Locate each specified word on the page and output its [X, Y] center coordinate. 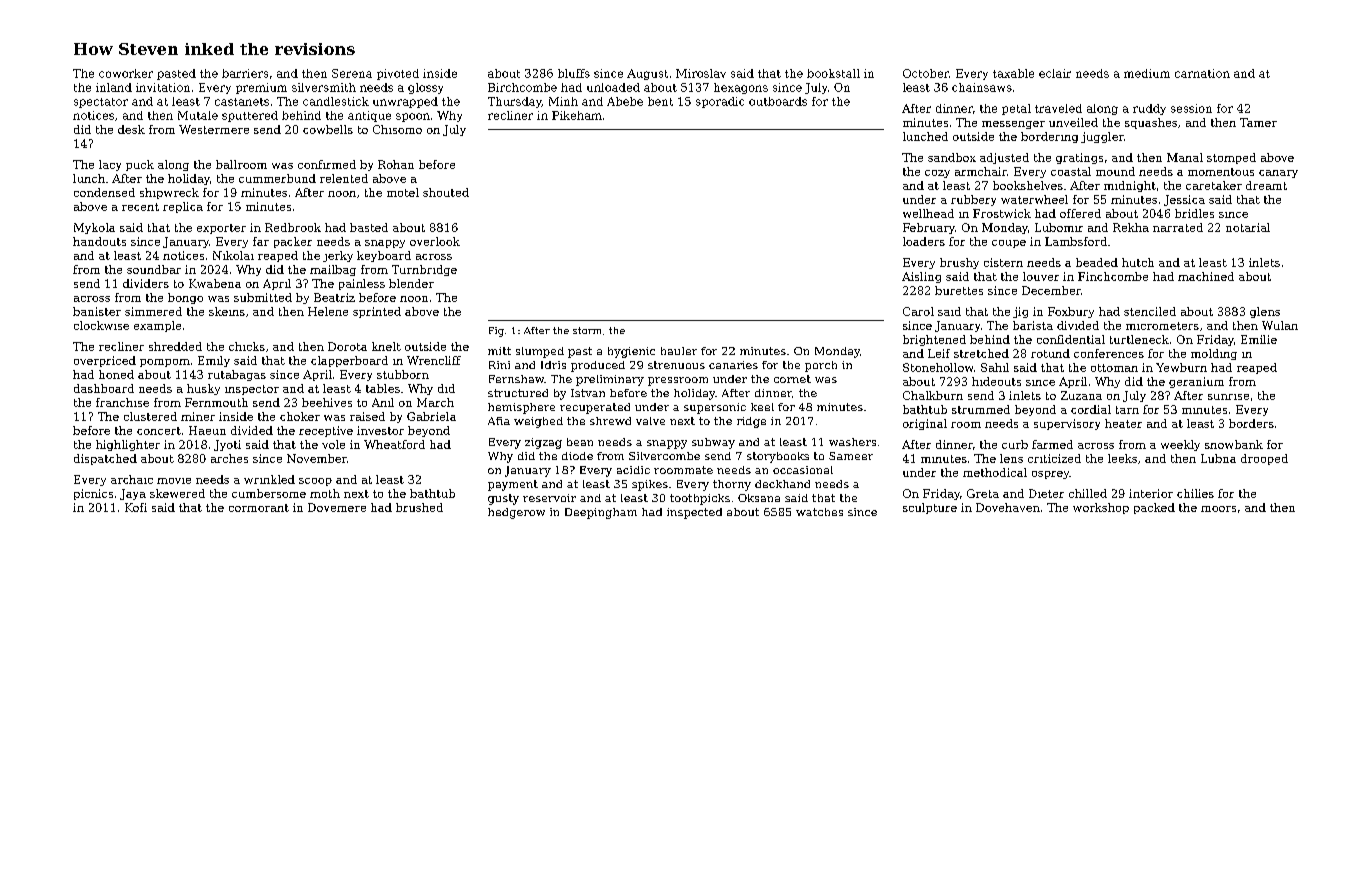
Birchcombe [522, 87]
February [929, 228]
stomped [1231, 158]
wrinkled [269, 479]
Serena [352, 73]
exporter [221, 229]
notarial [1248, 227]
